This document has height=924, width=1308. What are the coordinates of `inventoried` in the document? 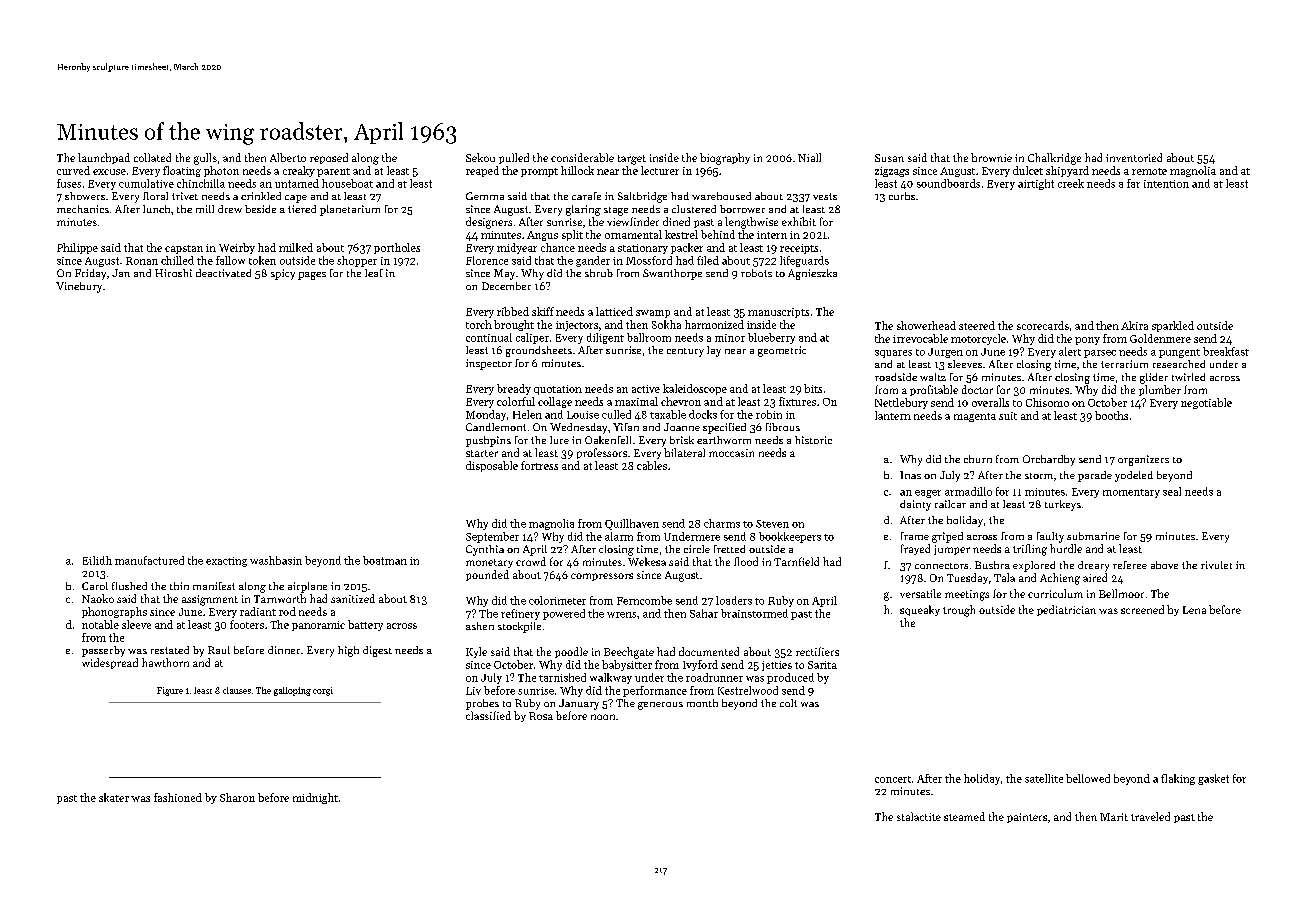 It's located at (1134, 157).
